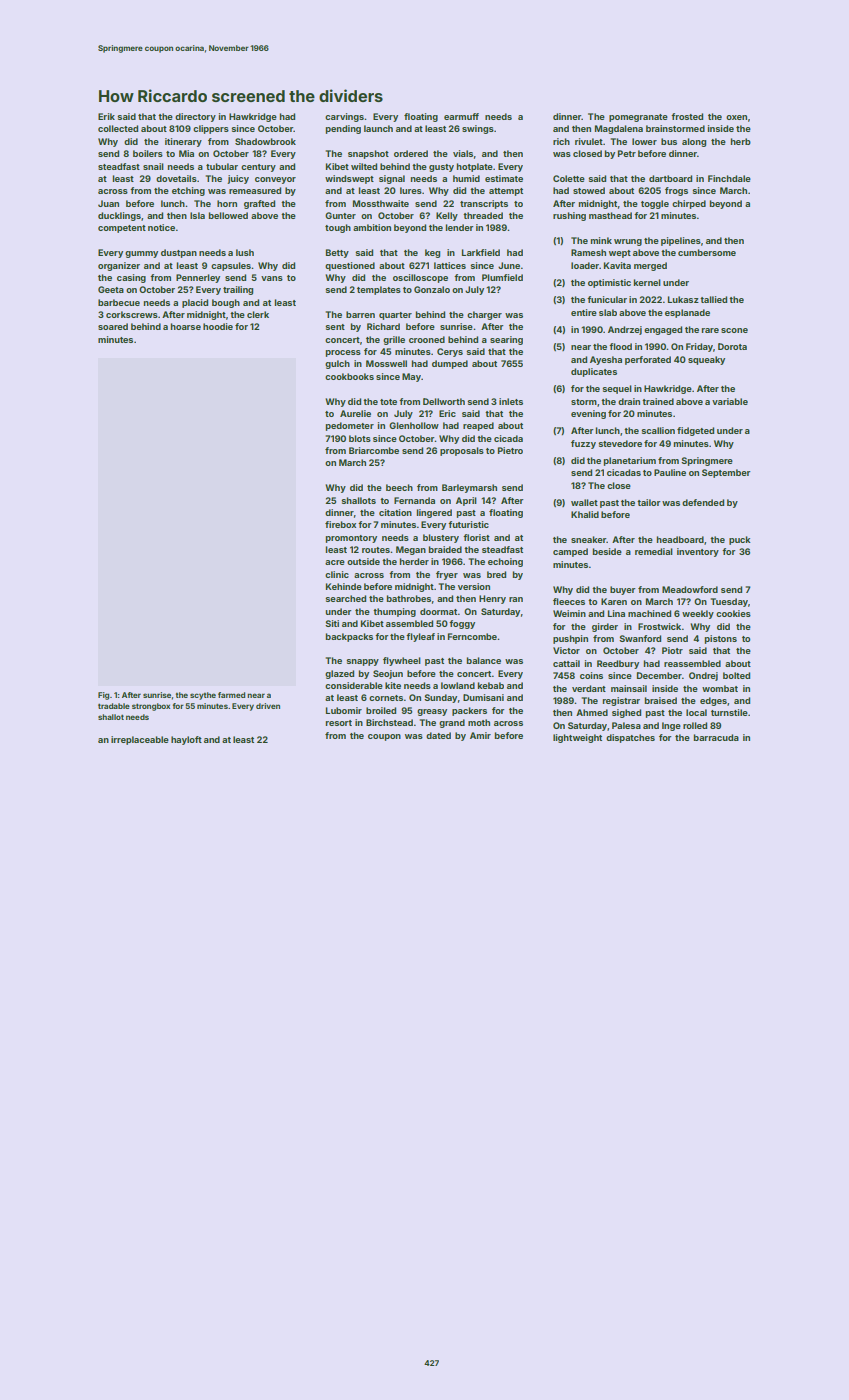  What do you see at coordinates (350, 426) in the screenshot?
I see `pedometer` at bounding box center [350, 426].
